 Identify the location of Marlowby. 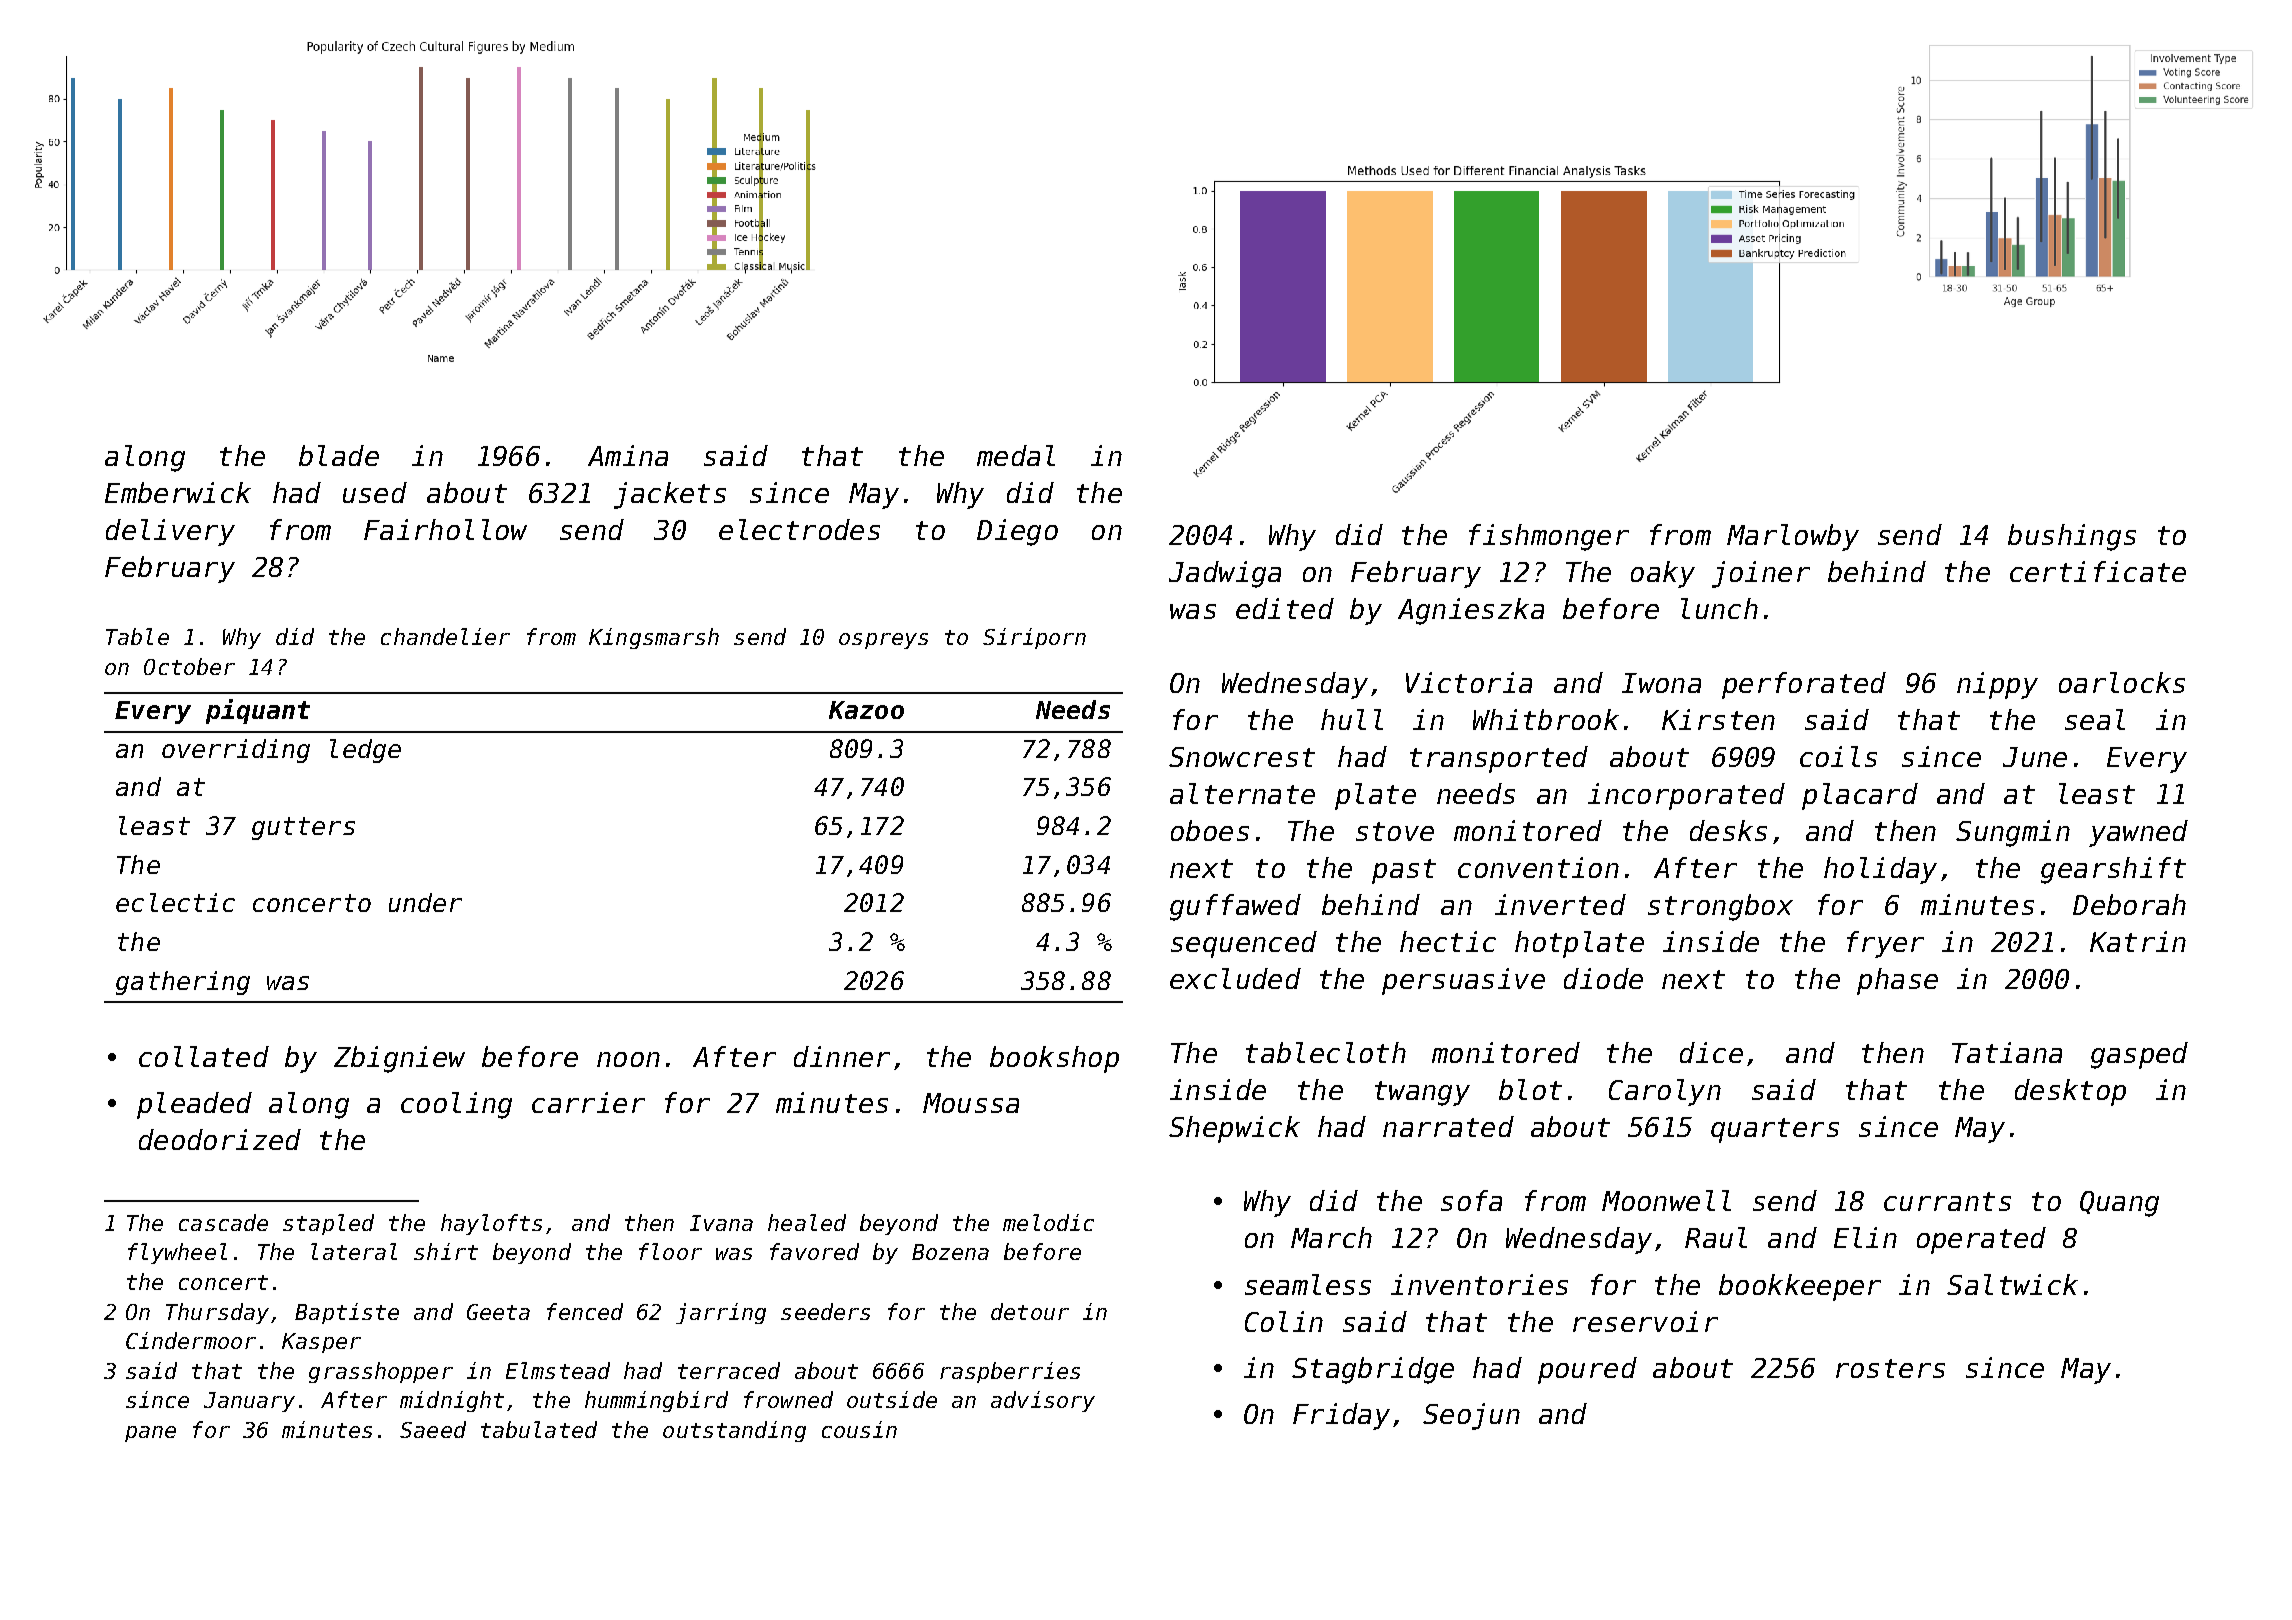
(1793, 537).
